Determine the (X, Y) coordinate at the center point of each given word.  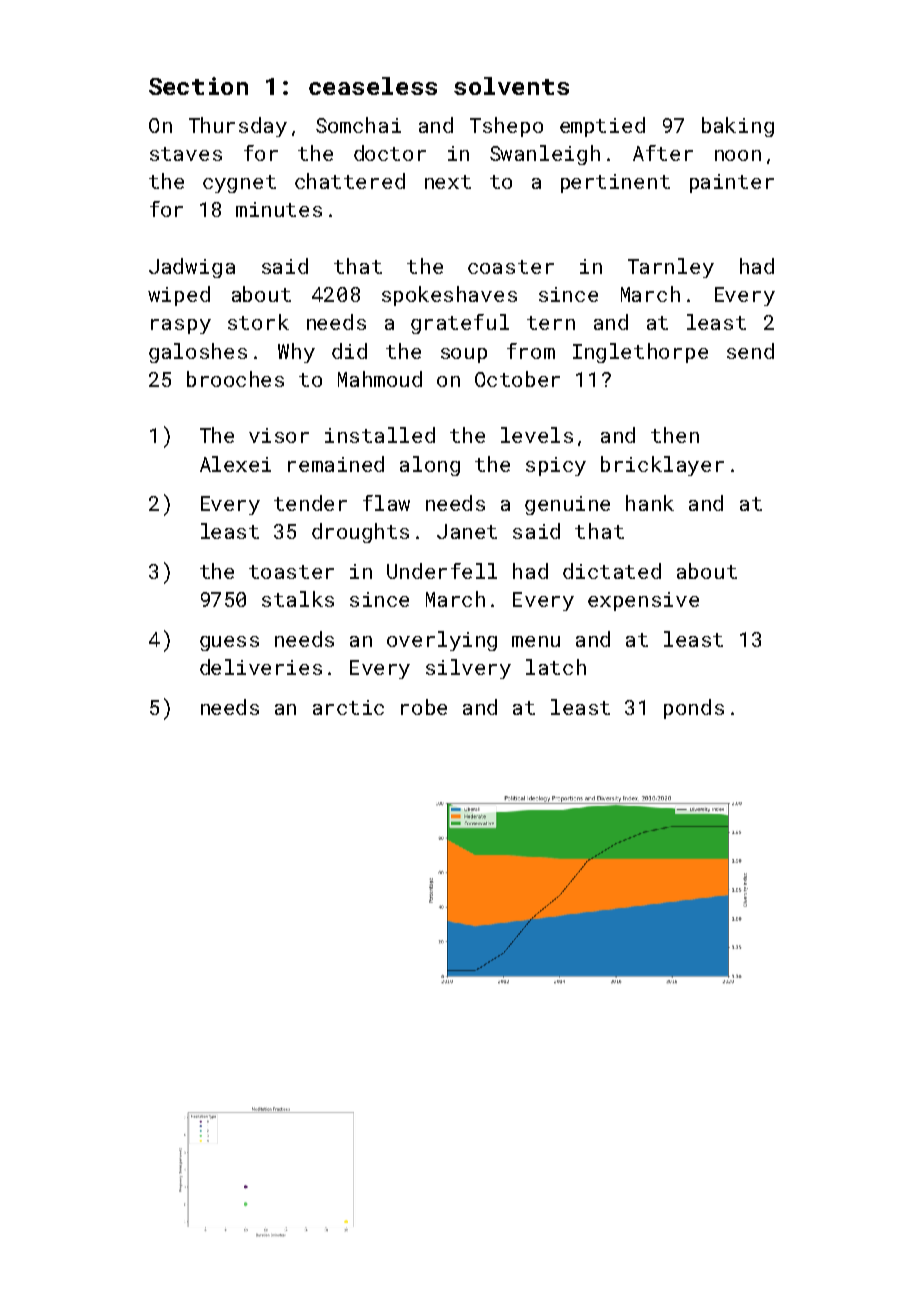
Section (198, 86)
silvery (468, 669)
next (448, 182)
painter (732, 183)
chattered (350, 181)
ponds (694, 709)
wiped (179, 296)
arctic (348, 707)
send (750, 351)
